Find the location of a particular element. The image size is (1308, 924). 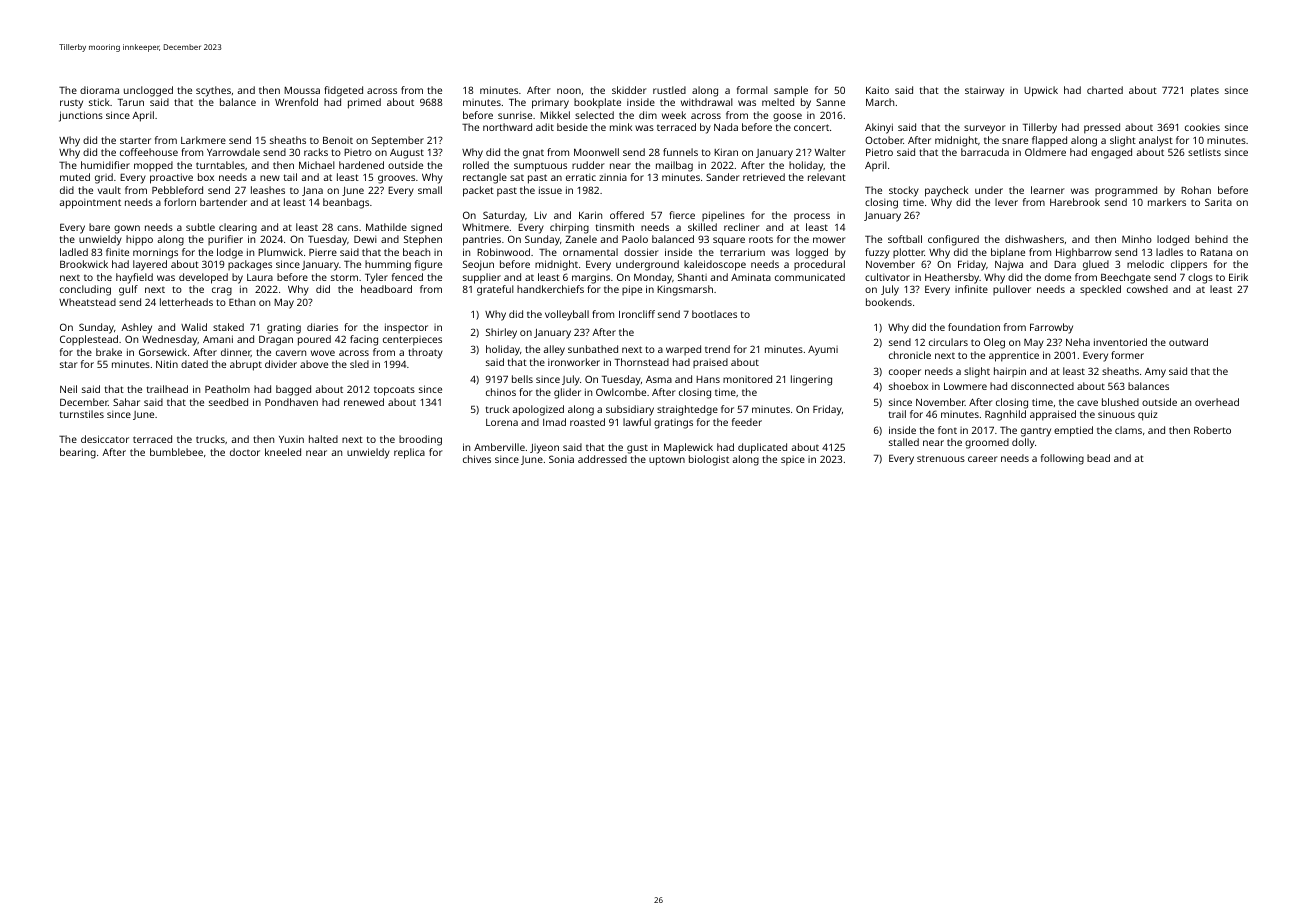

Wheatstead is located at coordinates (87, 302).
